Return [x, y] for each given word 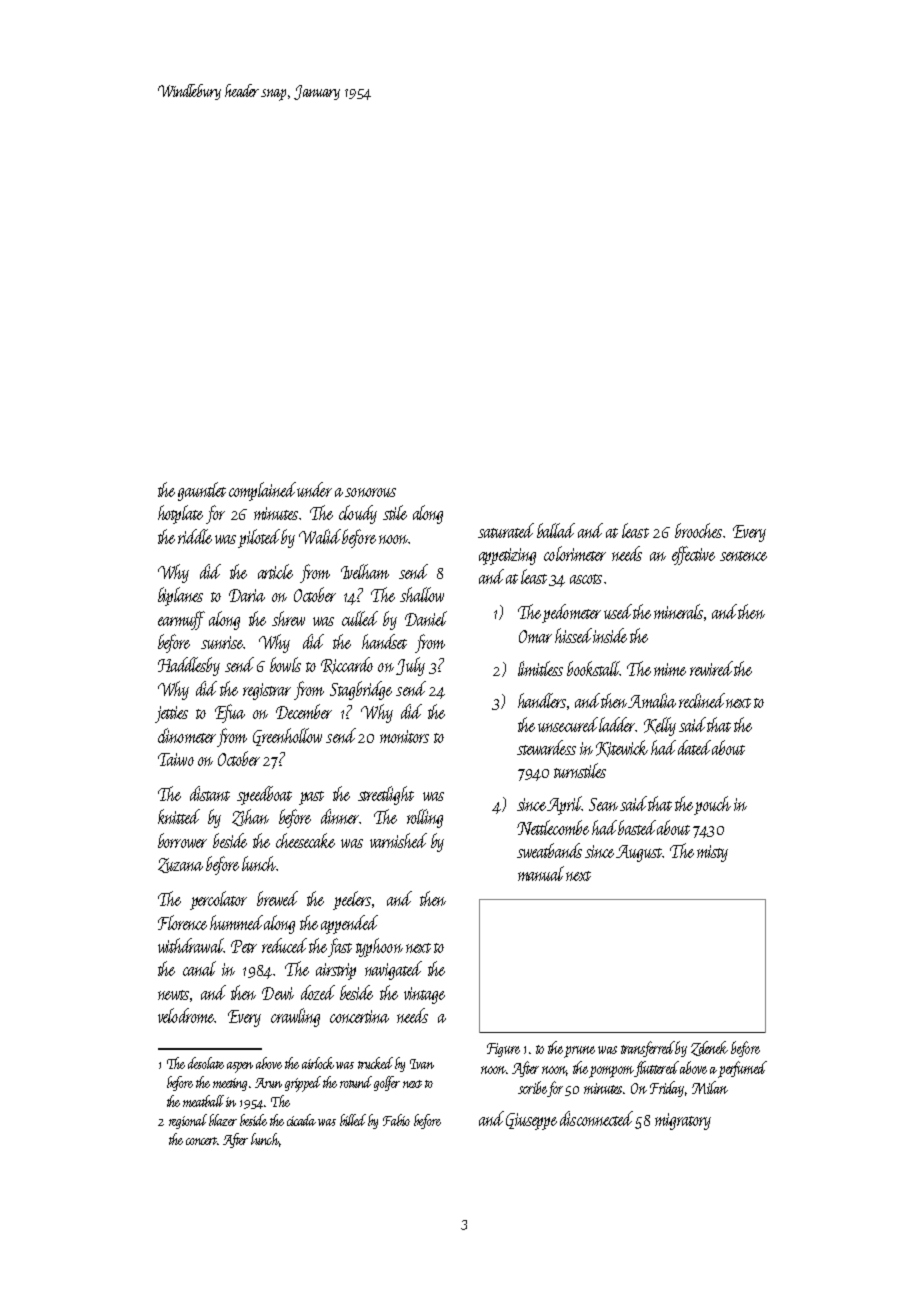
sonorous [370, 492]
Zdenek [709, 1048]
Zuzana [180, 865]
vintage [424, 995]
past [311, 798]
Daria [247, 595]
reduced [284, 945]
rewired [711, 668]
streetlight [386, 795]
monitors [404, 736]
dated [694, 747]
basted [637, 827]
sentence [743, 556]
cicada [301, 1120]
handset [384, 641]
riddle [195, 536]
